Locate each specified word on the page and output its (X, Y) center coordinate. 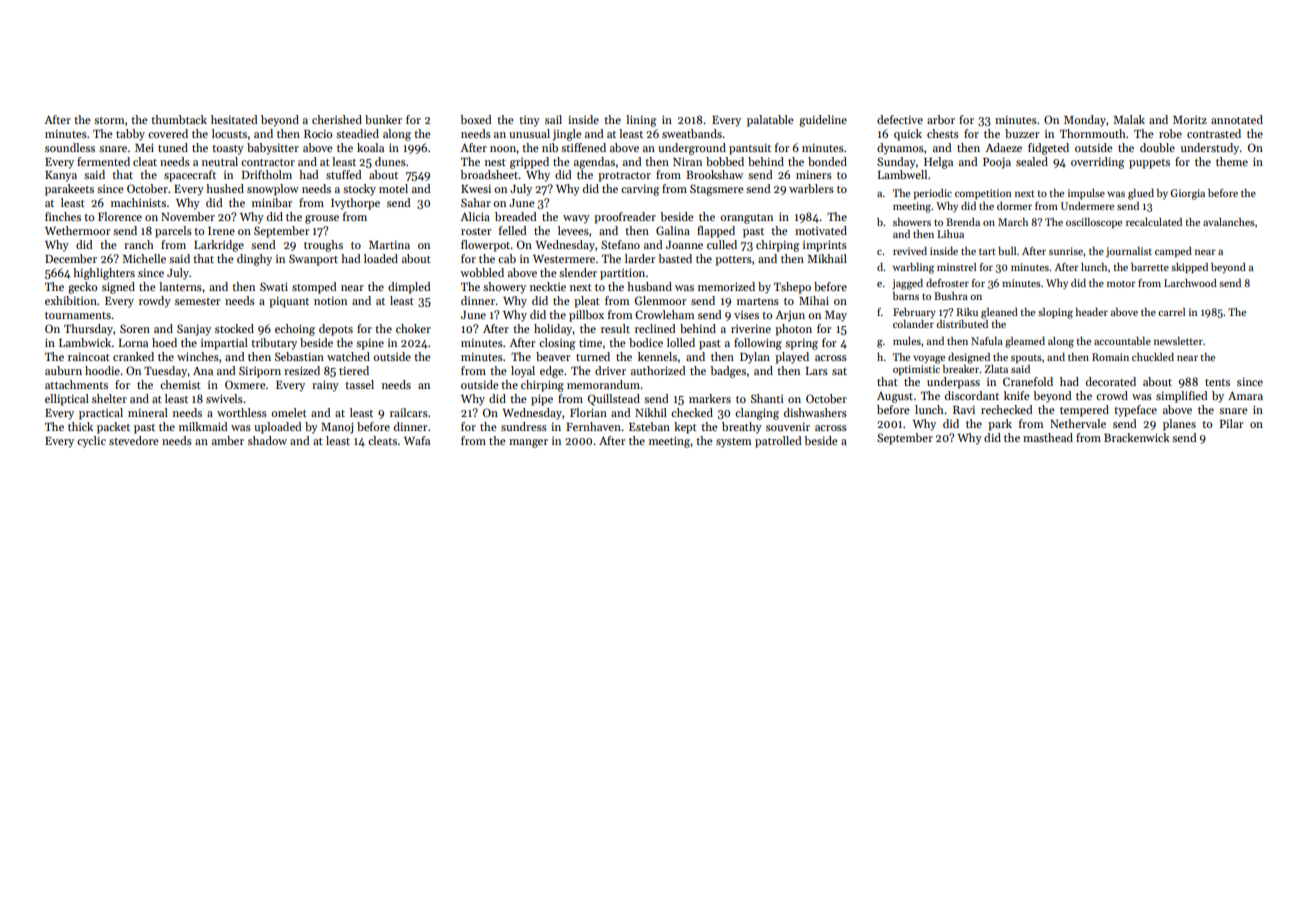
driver (610, 370)
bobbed (725, 161)
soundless (70, 147)
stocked (234, 328)
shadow (267, 440)
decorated (1111, 381)
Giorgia (1187, 194)
